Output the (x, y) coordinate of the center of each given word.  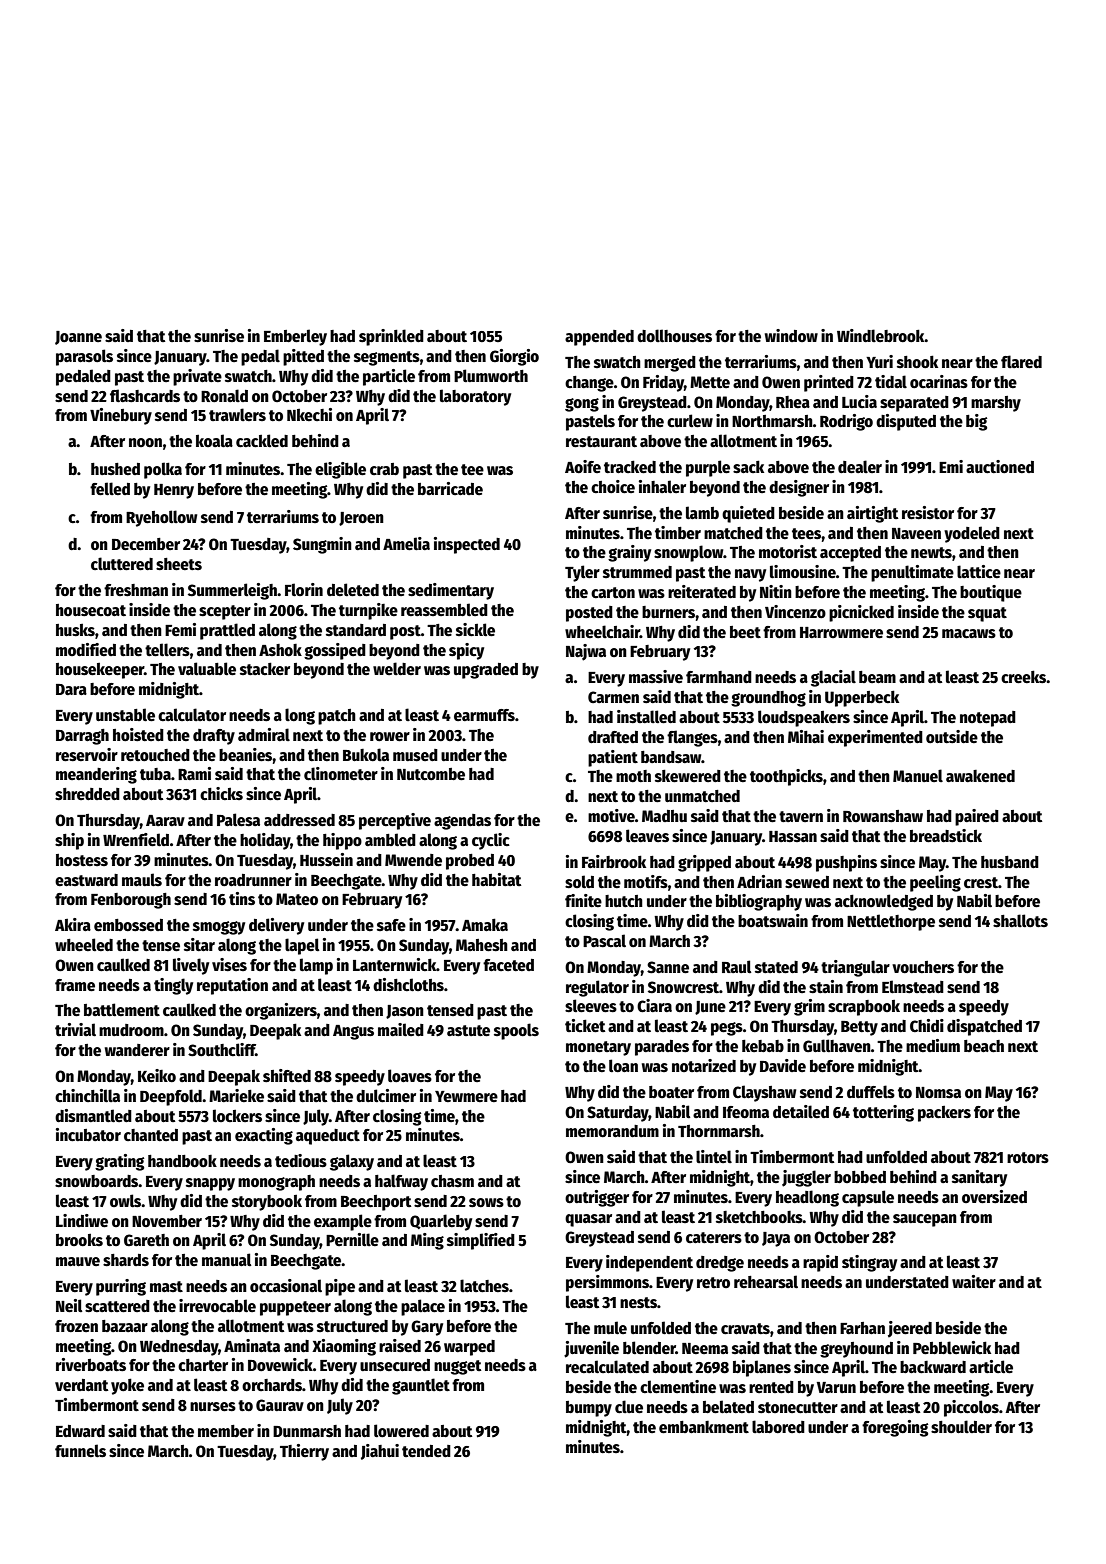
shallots (1020, 920)
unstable (125, 715)
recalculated (607, 1367)
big (976, 422)
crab (384, 469)
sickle (475, 630)
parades (662, 1048)
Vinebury (121, 416)
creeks (1023, 677)
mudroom (131, 1030)
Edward (80, 1431)
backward (933, 1367)
